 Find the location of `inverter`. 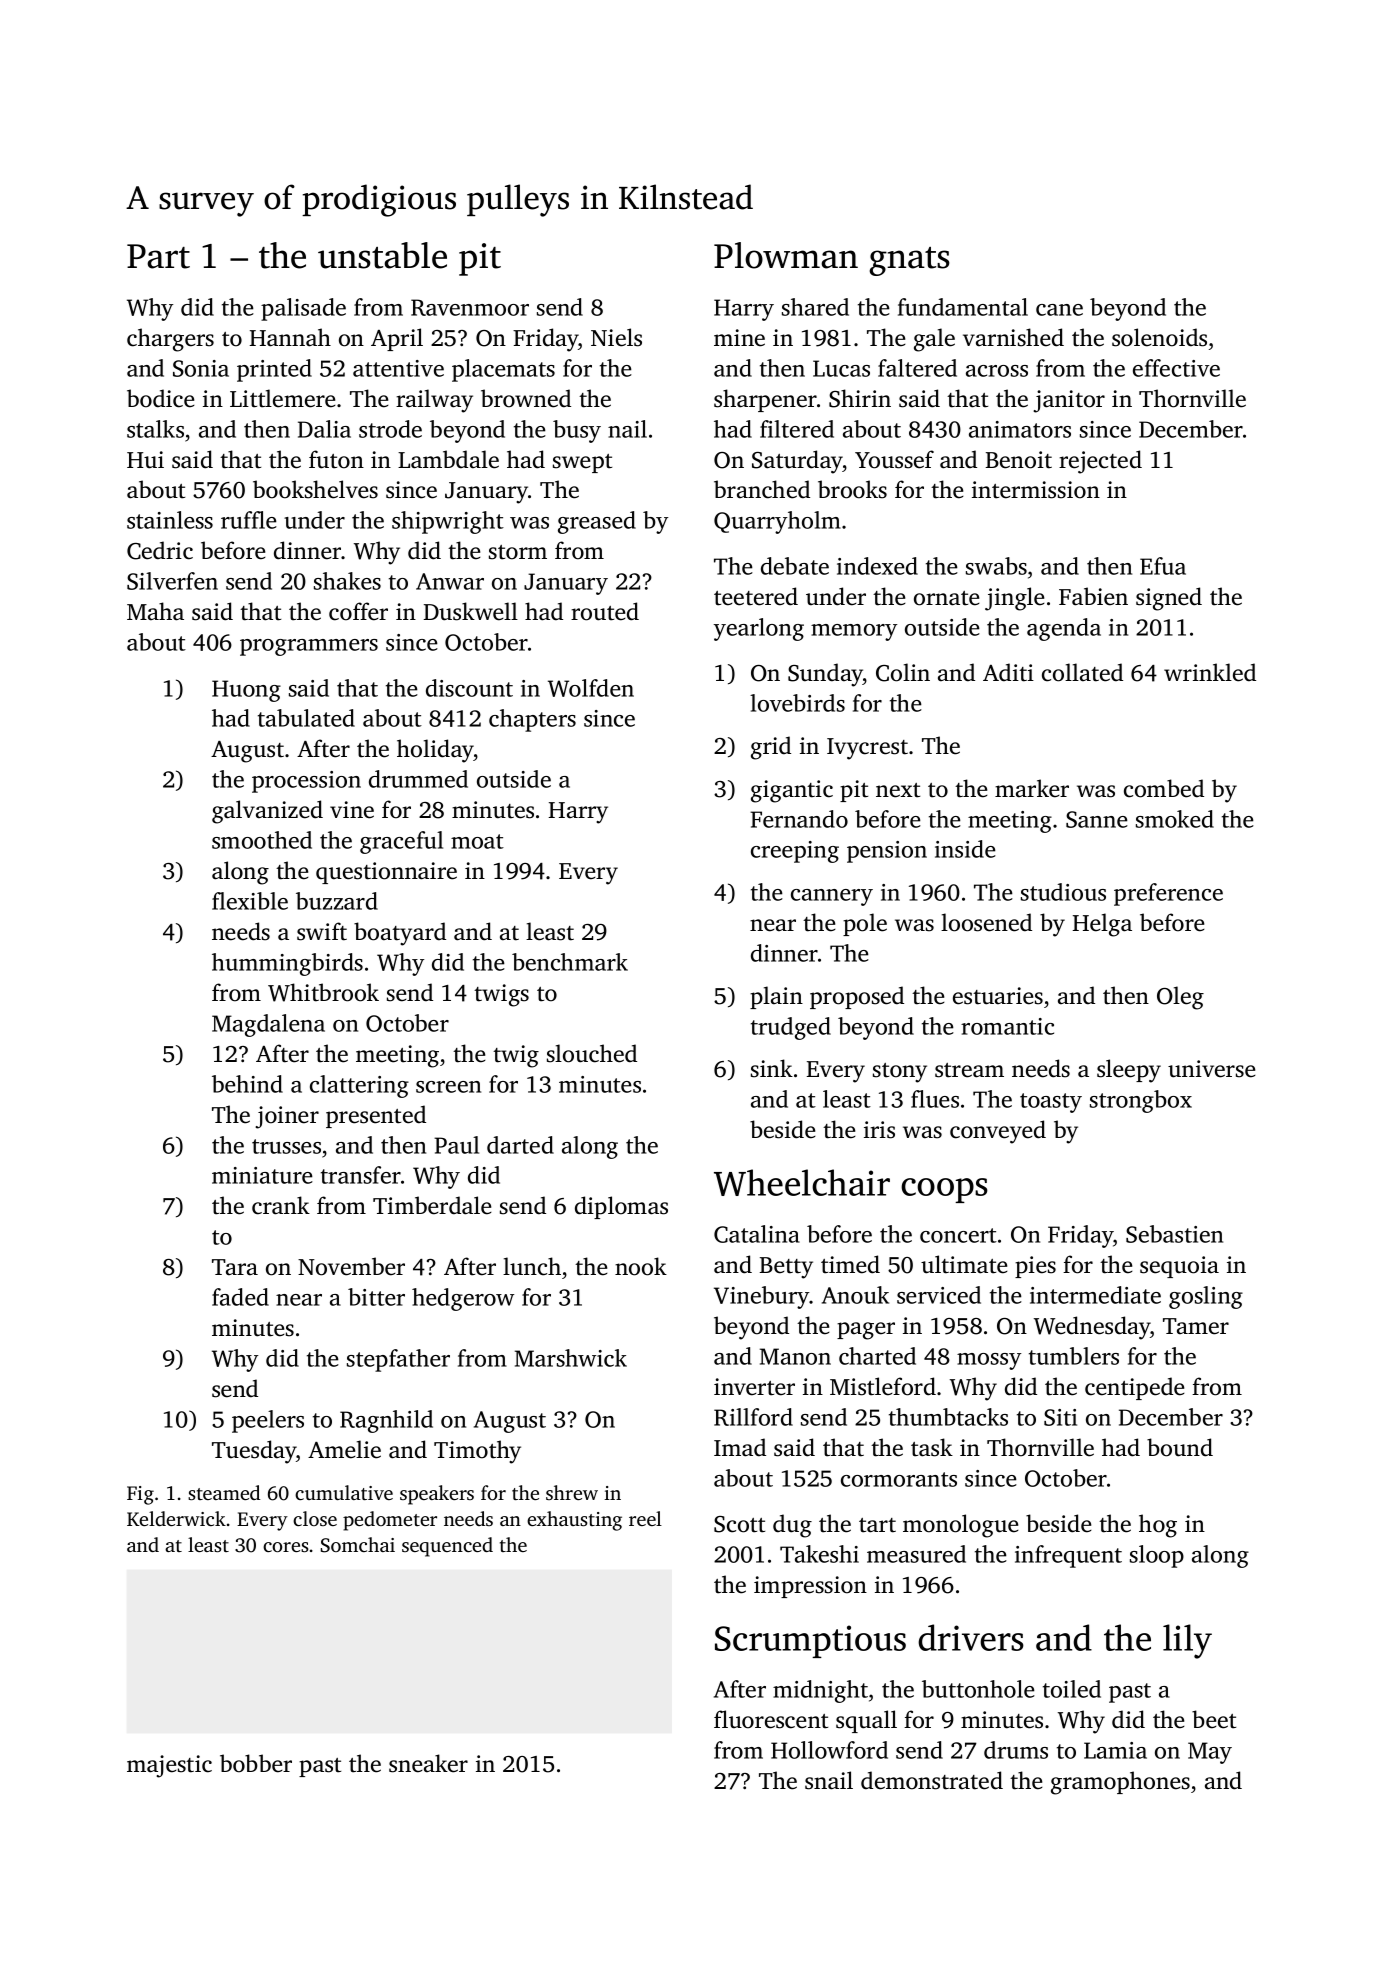

inverter is located at coordinates (754, 1387).
